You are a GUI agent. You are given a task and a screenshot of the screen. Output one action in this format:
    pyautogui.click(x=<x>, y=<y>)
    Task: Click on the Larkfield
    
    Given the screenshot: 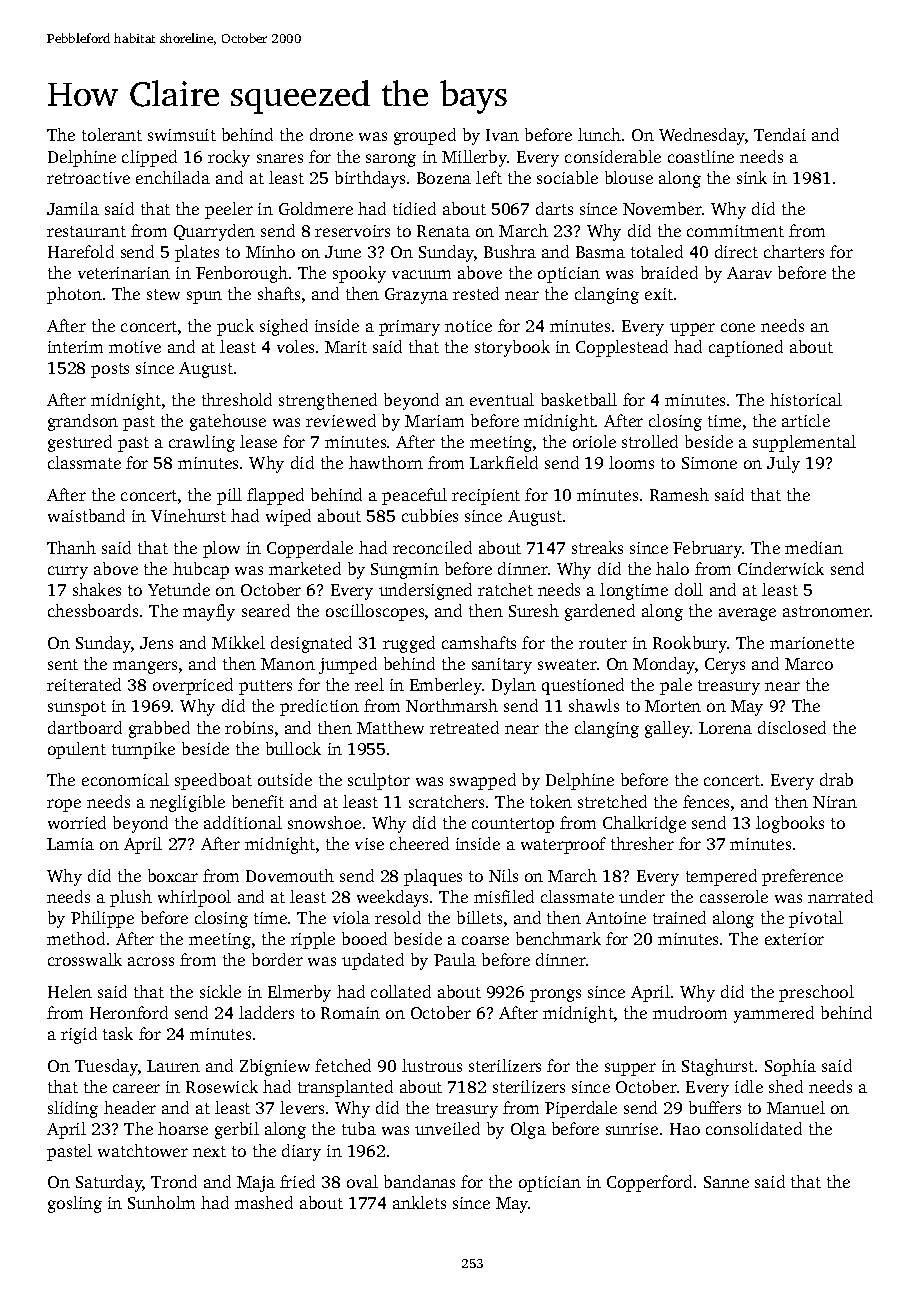 What is the action you would take?
    pyautogui.click(x=504, y=462)
